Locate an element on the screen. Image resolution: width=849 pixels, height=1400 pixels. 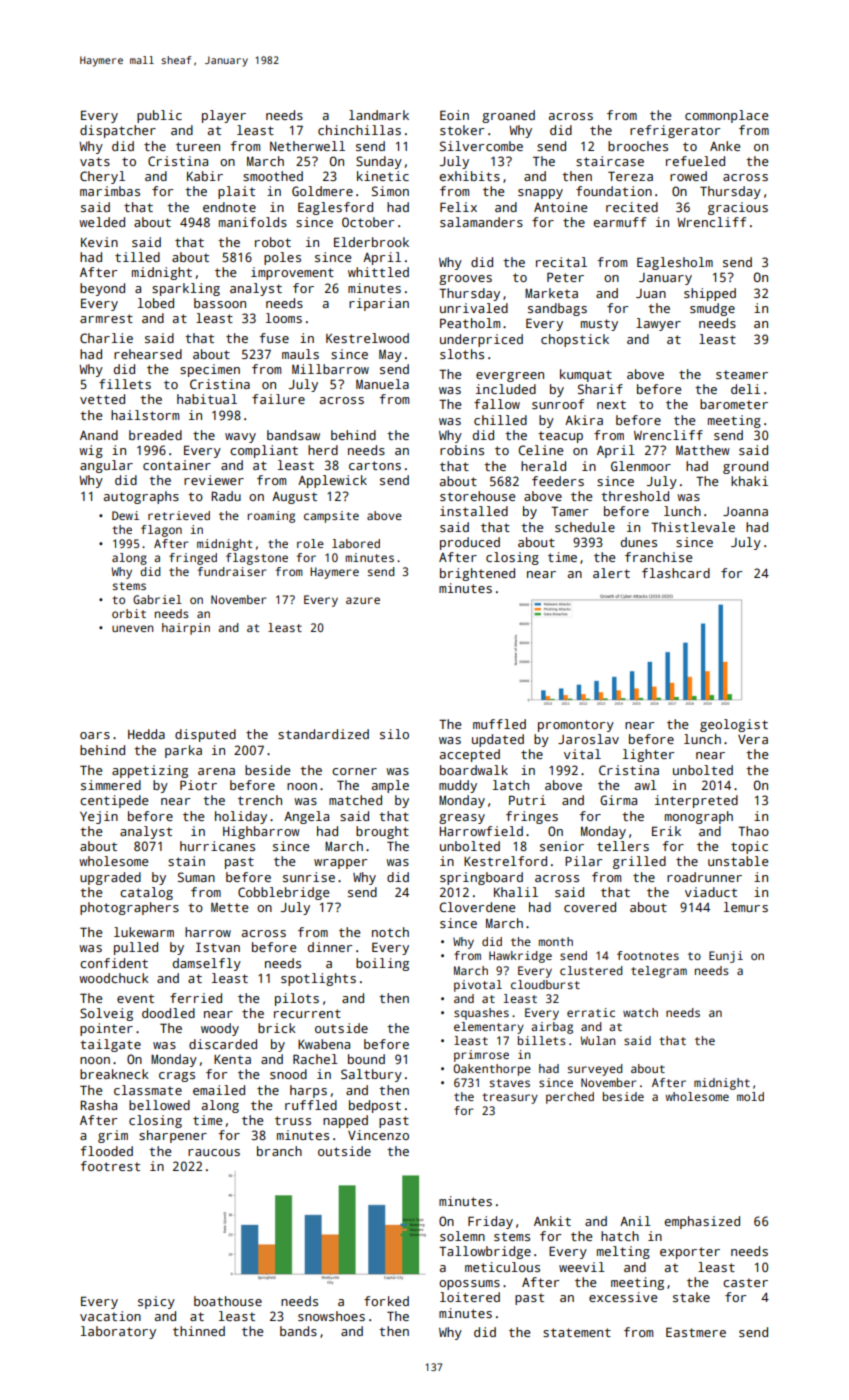
exporter is located at coordinates (690, 1253).
